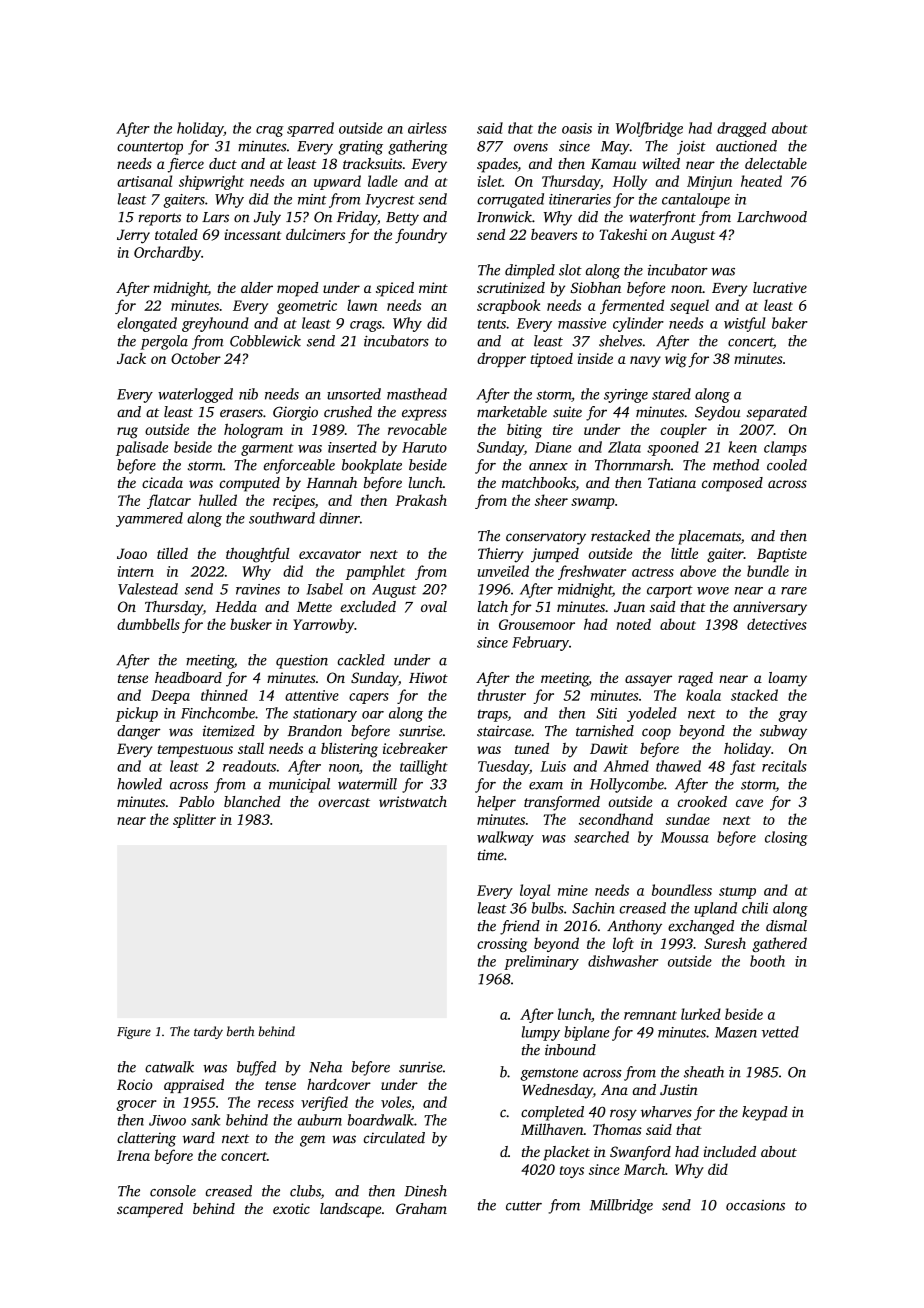  I want to click on exchanged, so click(701, 927).
